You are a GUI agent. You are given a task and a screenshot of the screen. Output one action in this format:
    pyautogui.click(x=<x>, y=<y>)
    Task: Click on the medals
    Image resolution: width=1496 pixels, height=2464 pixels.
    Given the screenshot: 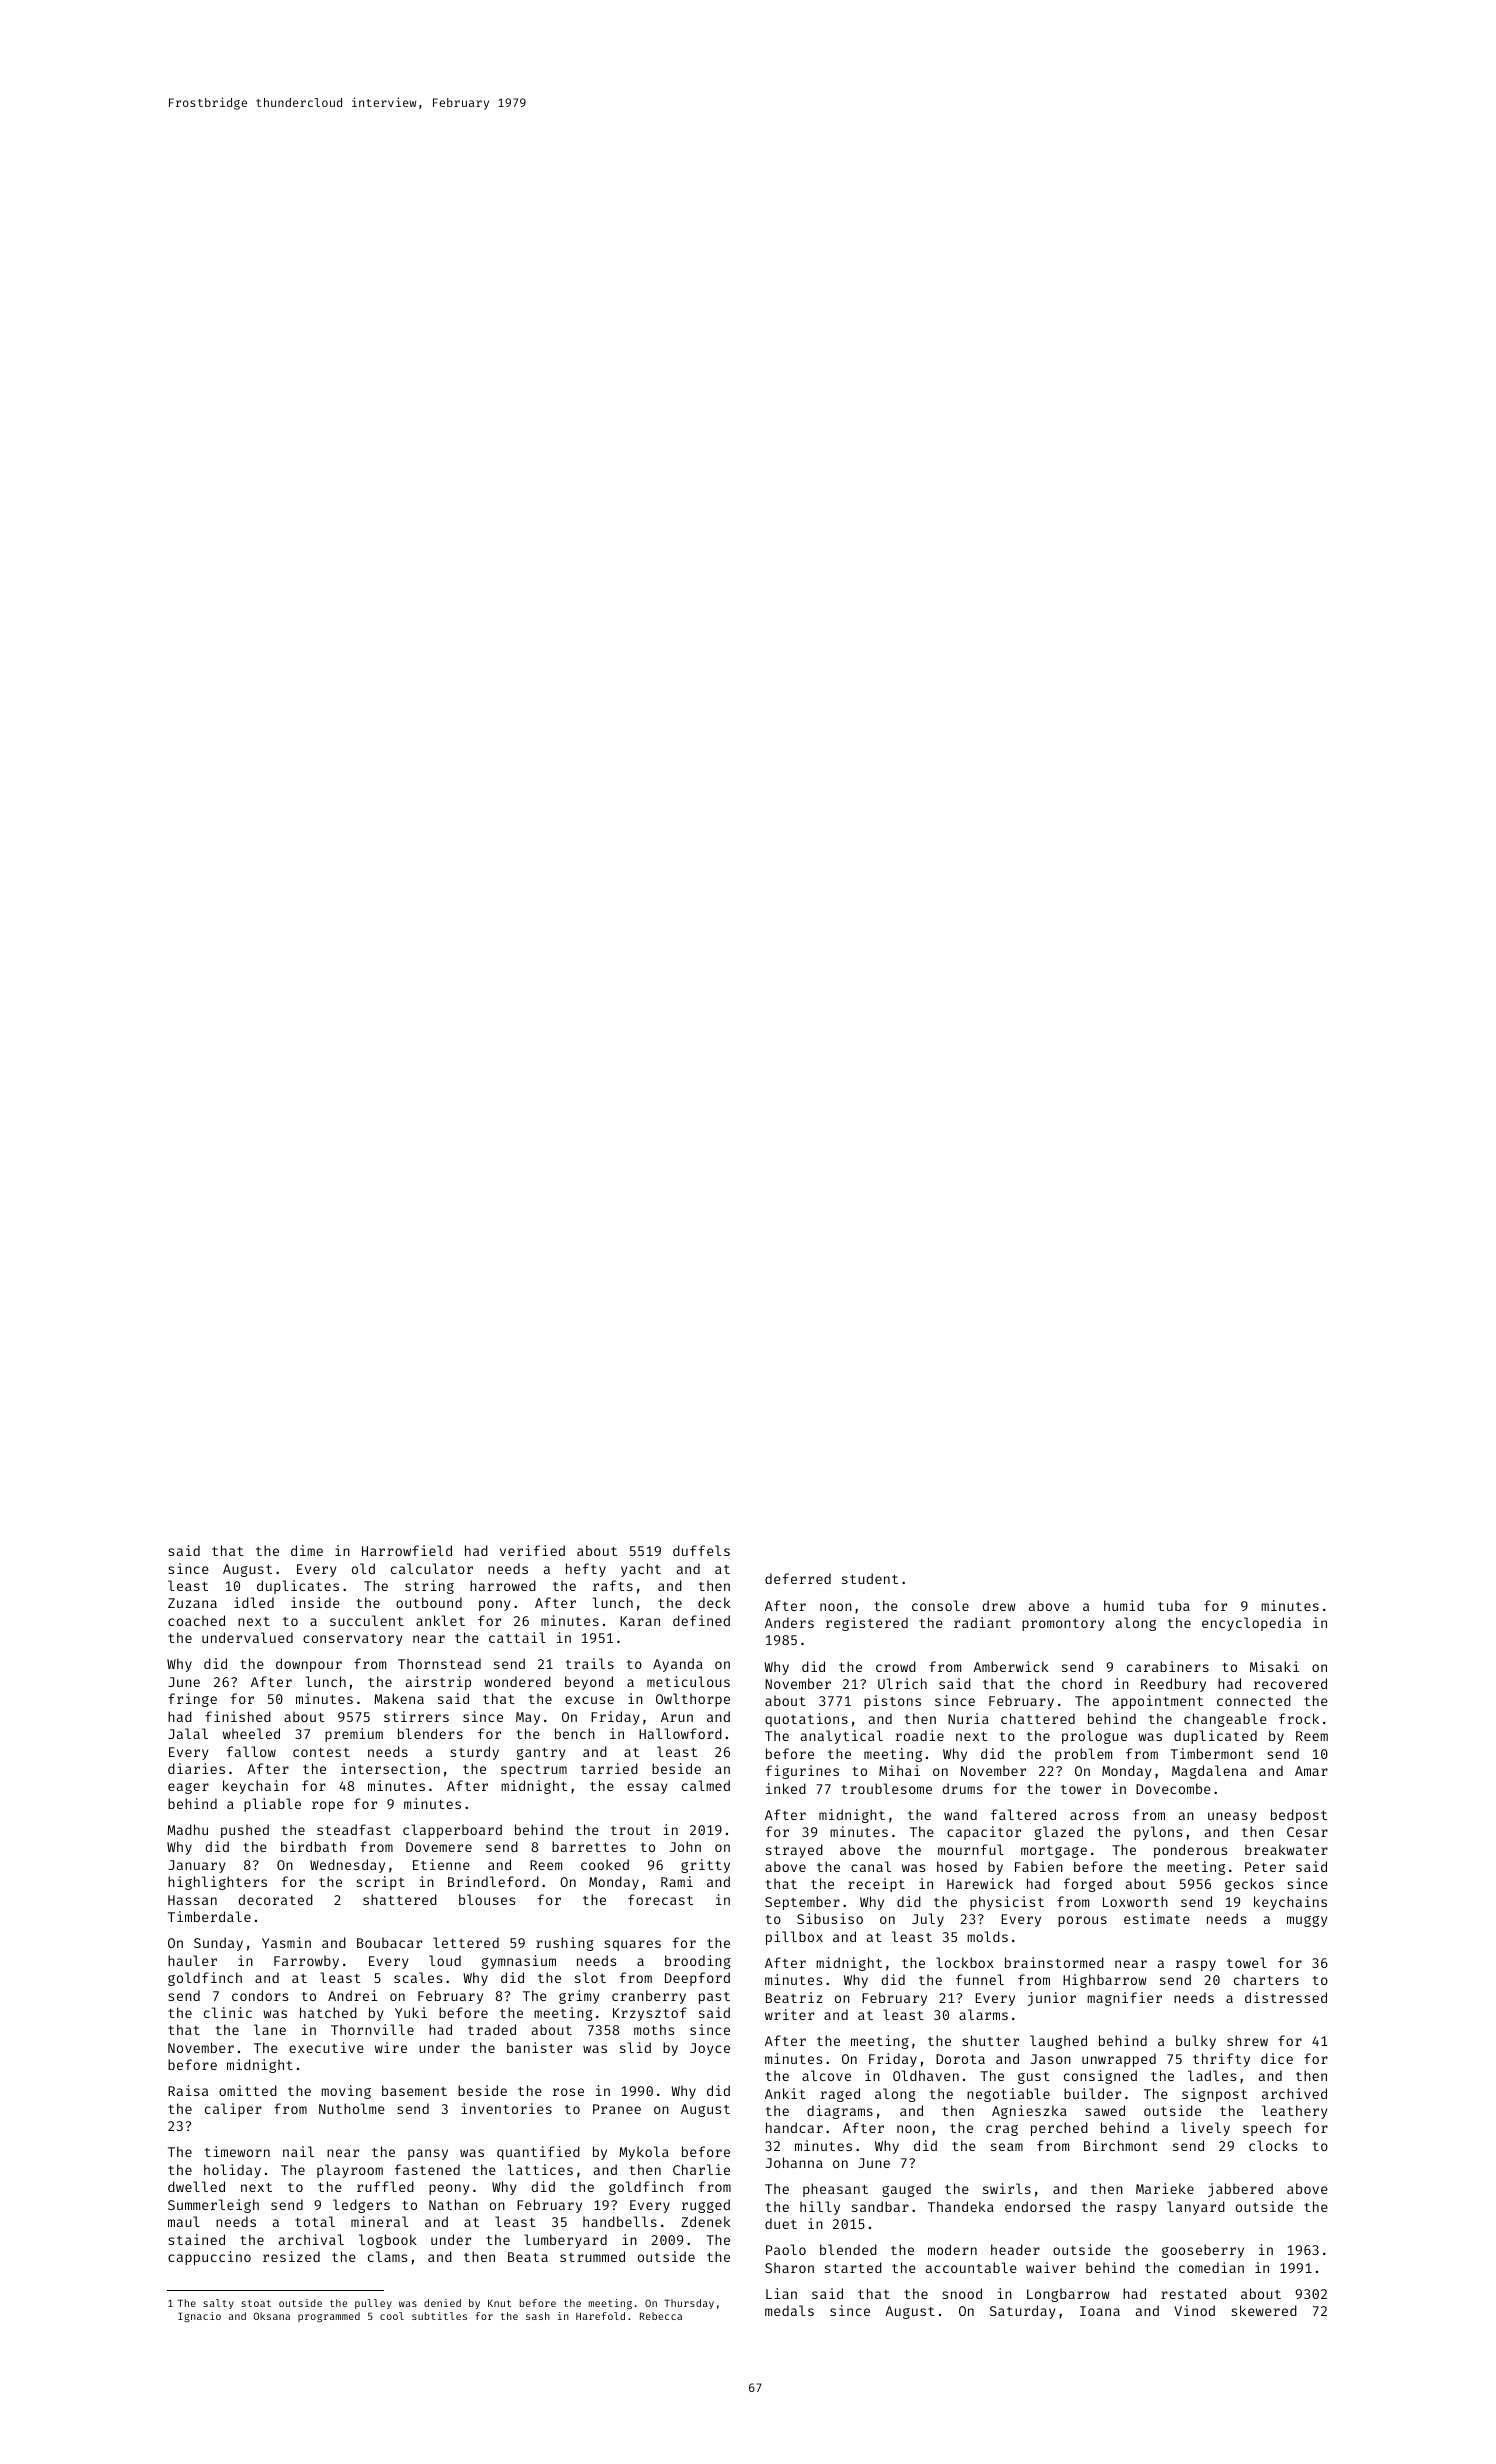 What is the action you would take?
    pyautogui.click(x=789, y=2310)
